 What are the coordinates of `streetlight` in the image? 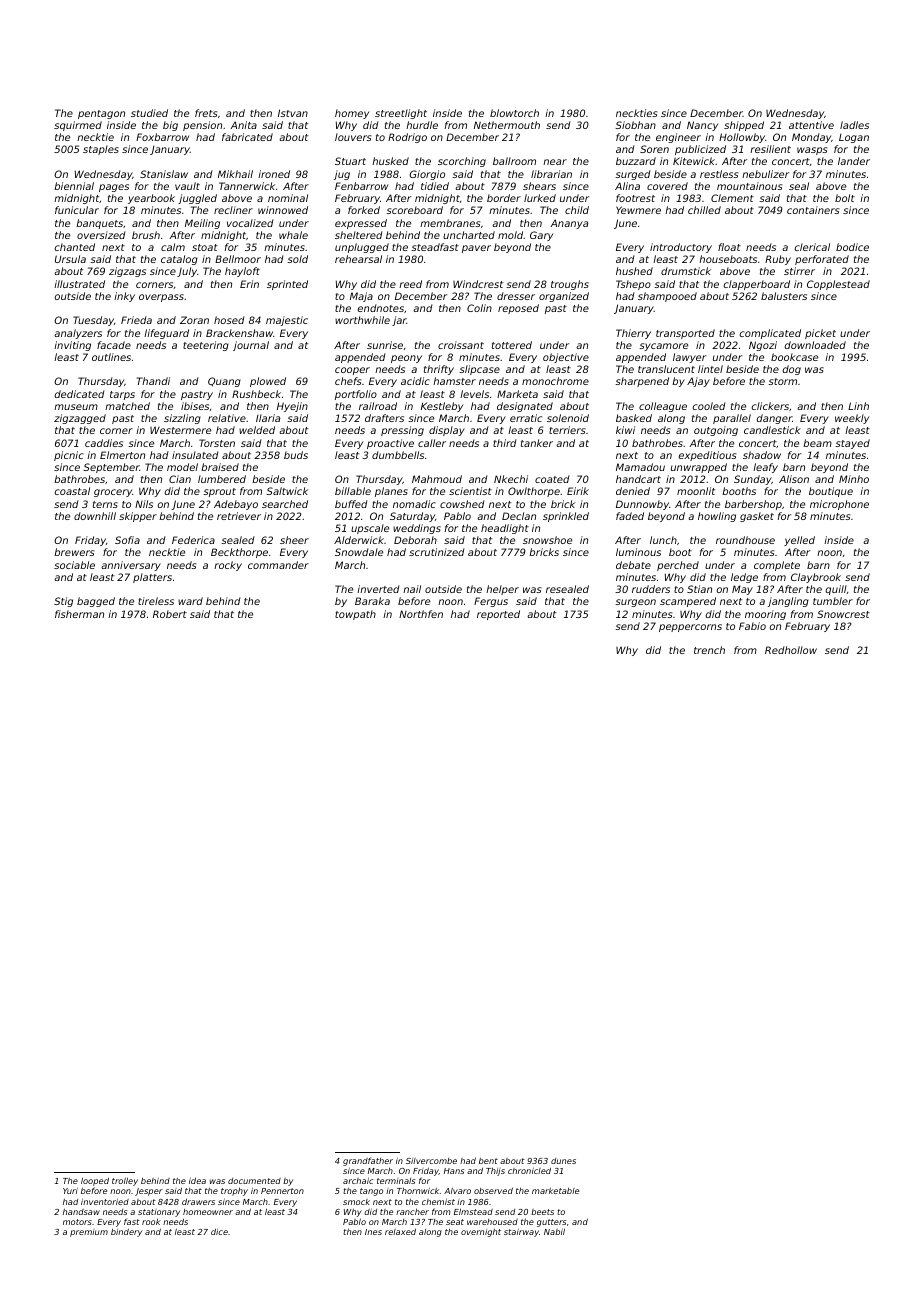 It's located at (401, 114).
